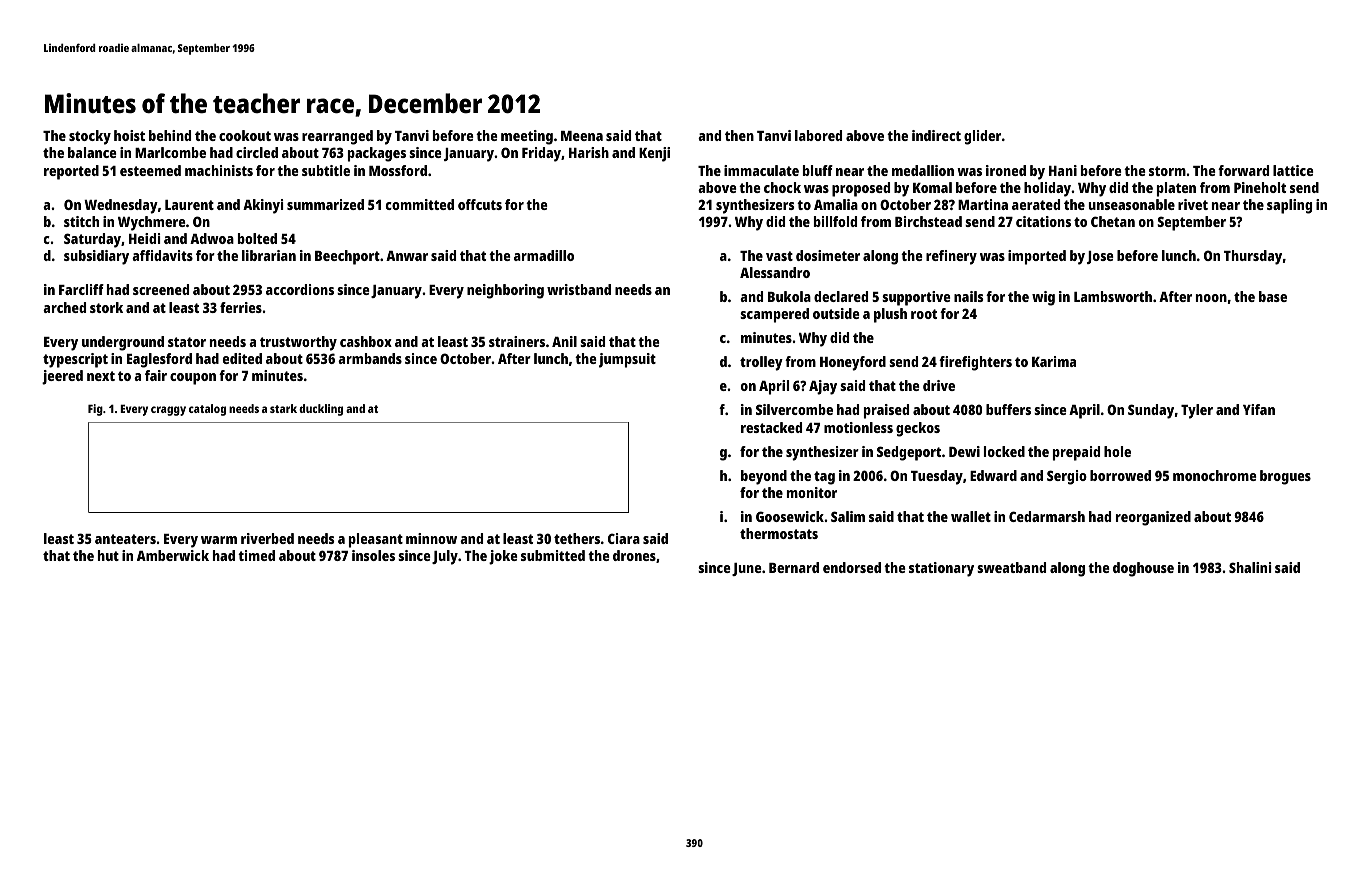 The height and width of the screenshot is (887, 1372). Describe the element at coordinates (579, 289) in the screenshot. I see `wristband` at that location.
